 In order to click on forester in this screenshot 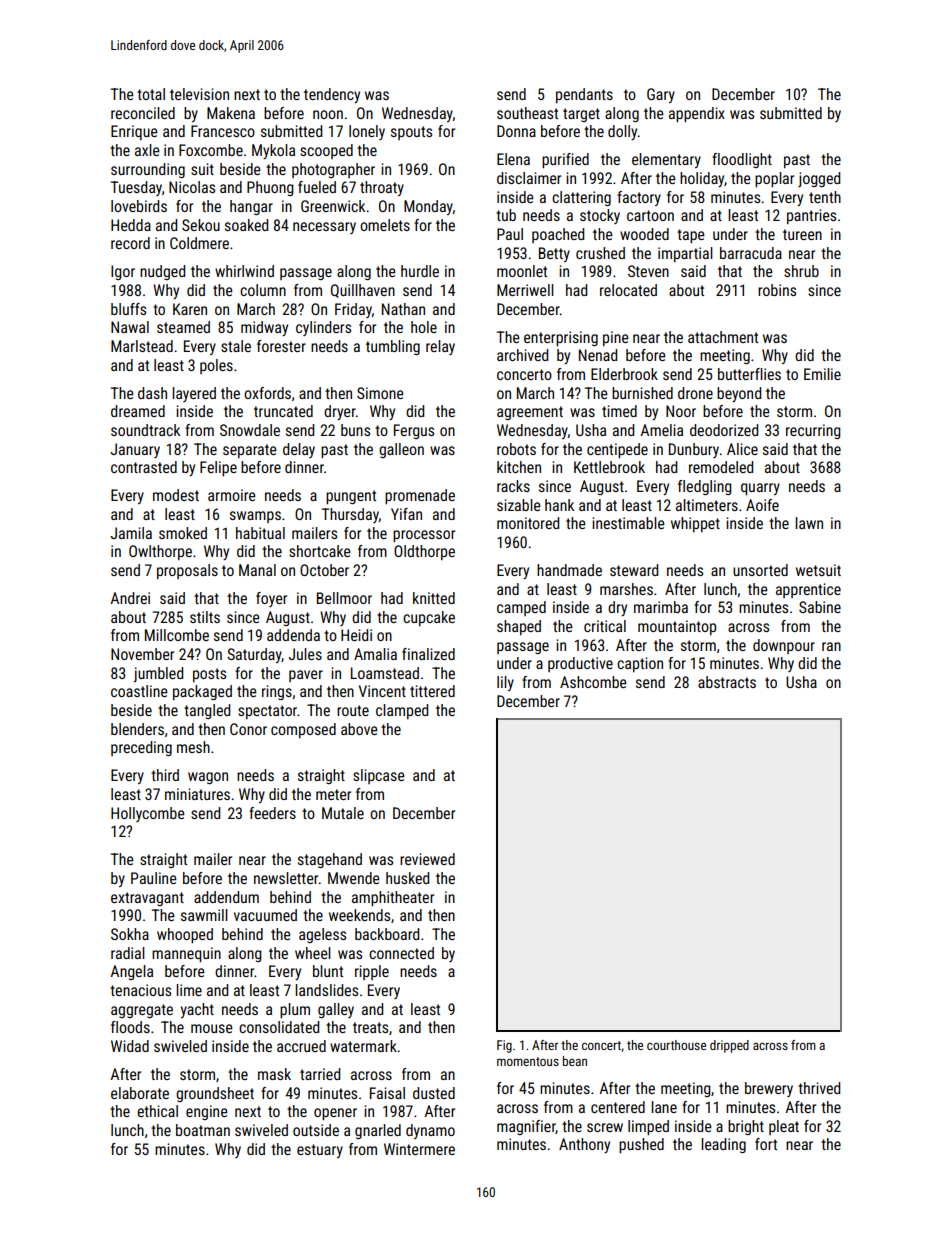, I will do `click(281, 346)`.
